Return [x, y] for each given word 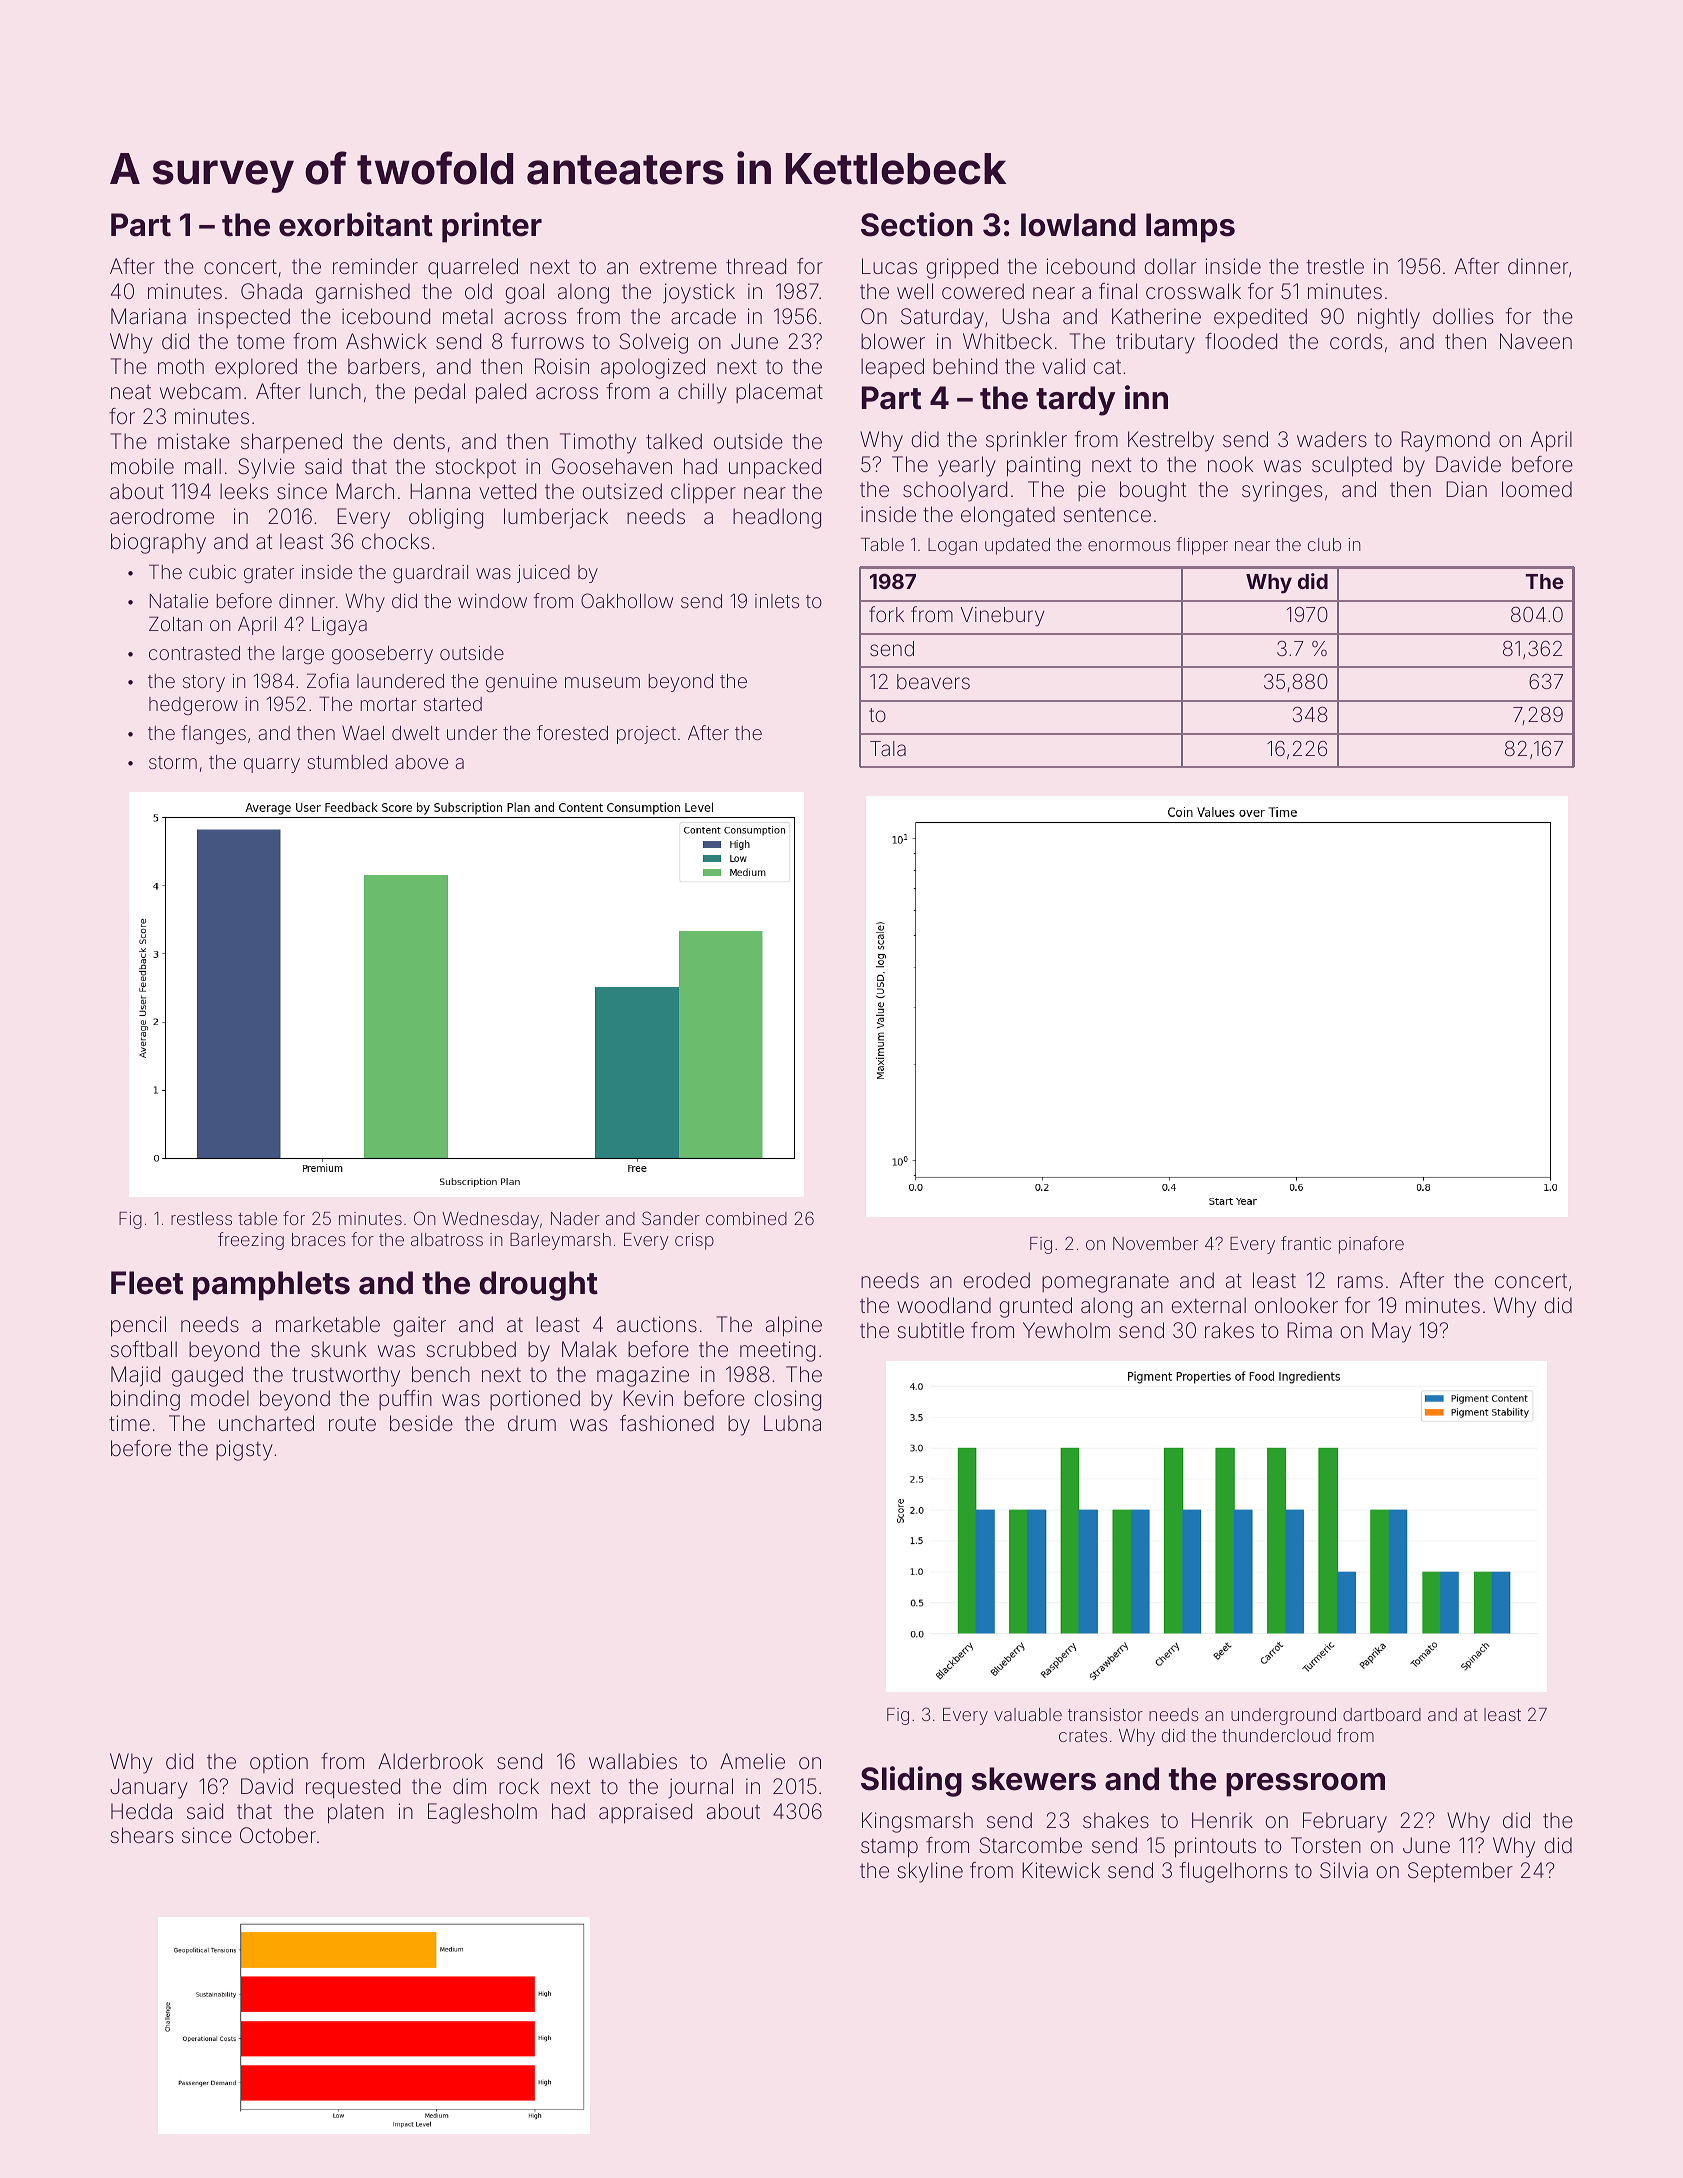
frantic [1306, 1243]
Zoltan [175, 623]
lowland [1078, 225]
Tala [888, 748]
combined [746, 1218]
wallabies [633, 1761]
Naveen [1536, 341]
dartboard [1382, 1714]
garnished [363, 293]
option [279, 1763]
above [421, 762]
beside [421, 1423]
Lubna [792, 1423]
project [646, 735]
